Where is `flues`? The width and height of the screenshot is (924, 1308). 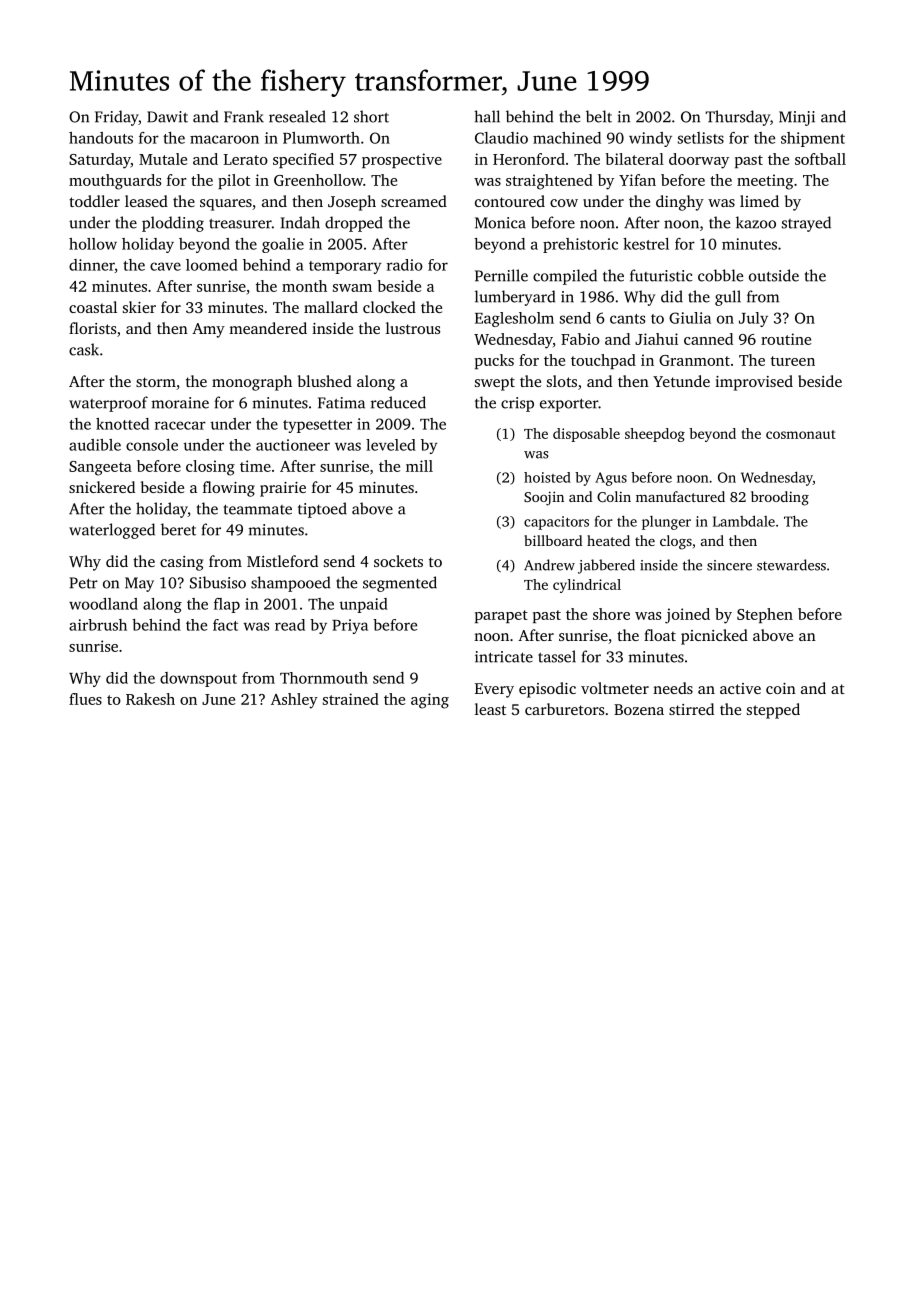
flues is located at coordinates (85, 699).
